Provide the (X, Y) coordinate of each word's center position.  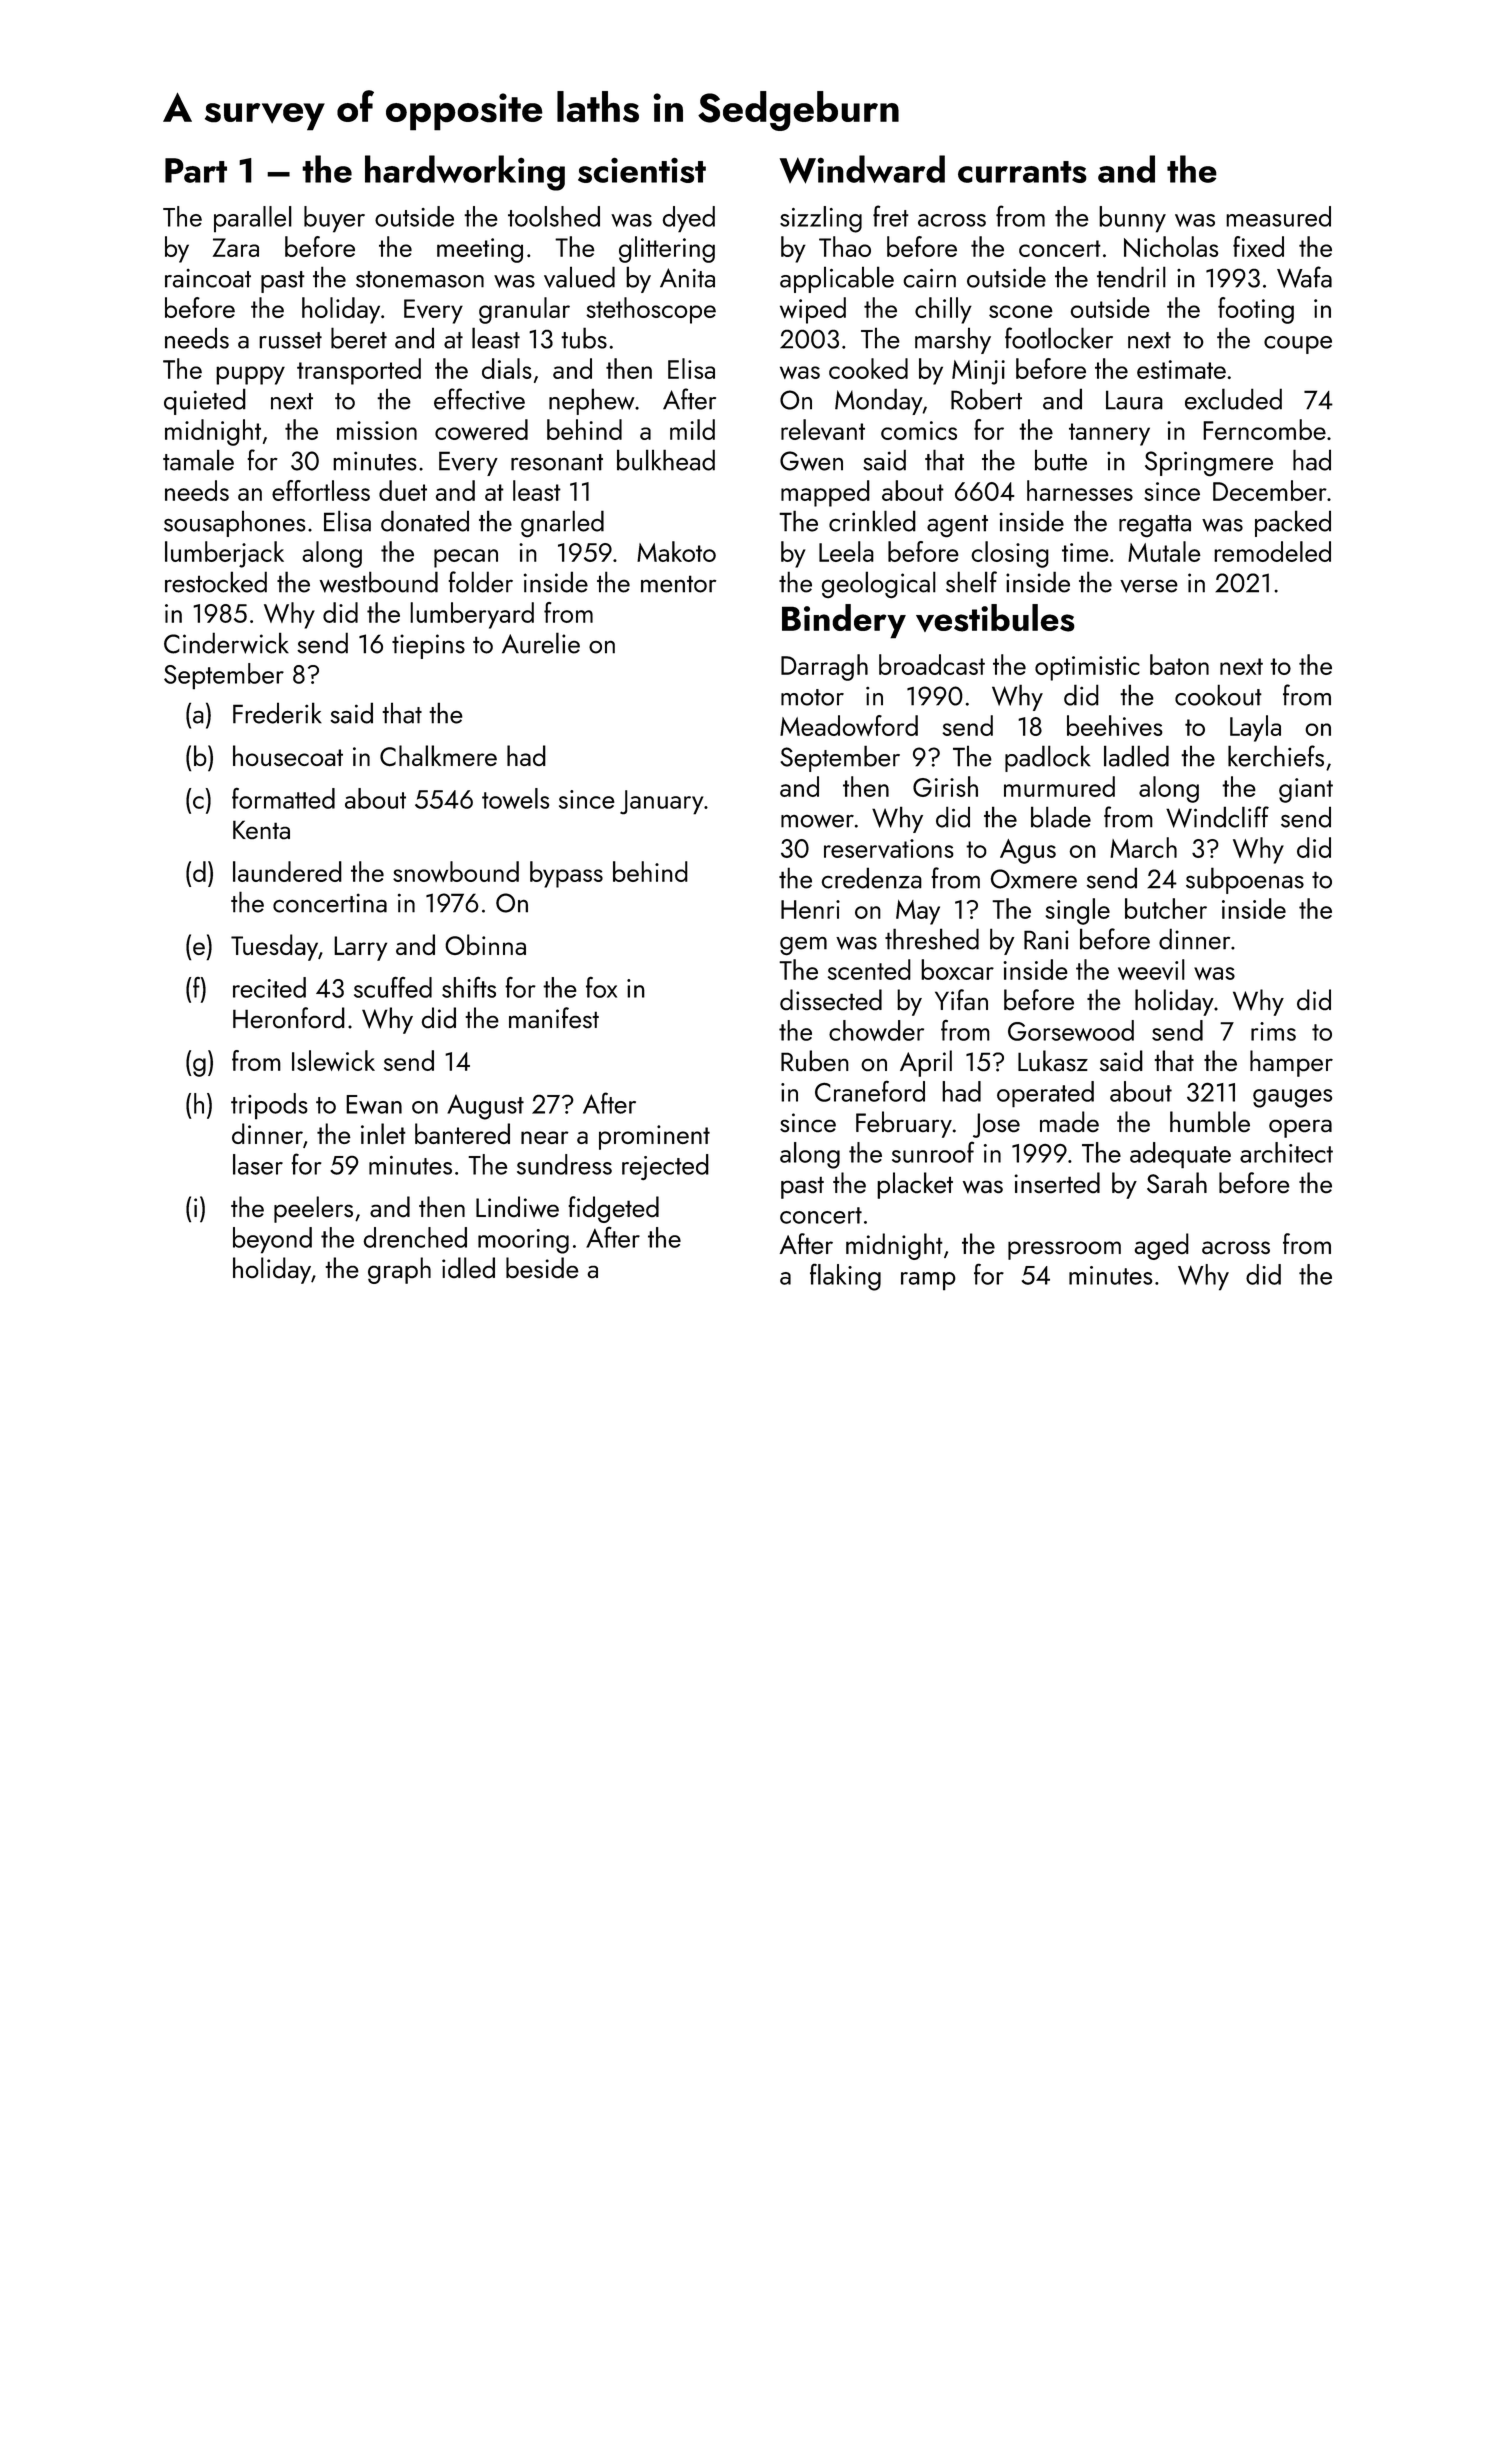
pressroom (1064, 1250)
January (661, 802)
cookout (1218, 695)
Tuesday (274, 947)
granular (524, 310)
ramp (928, 1281)
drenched (415, 1237)
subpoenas (1245, 880)
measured (1278, 216)
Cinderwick (226, 643)
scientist (642, 170)
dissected (831, 999)
